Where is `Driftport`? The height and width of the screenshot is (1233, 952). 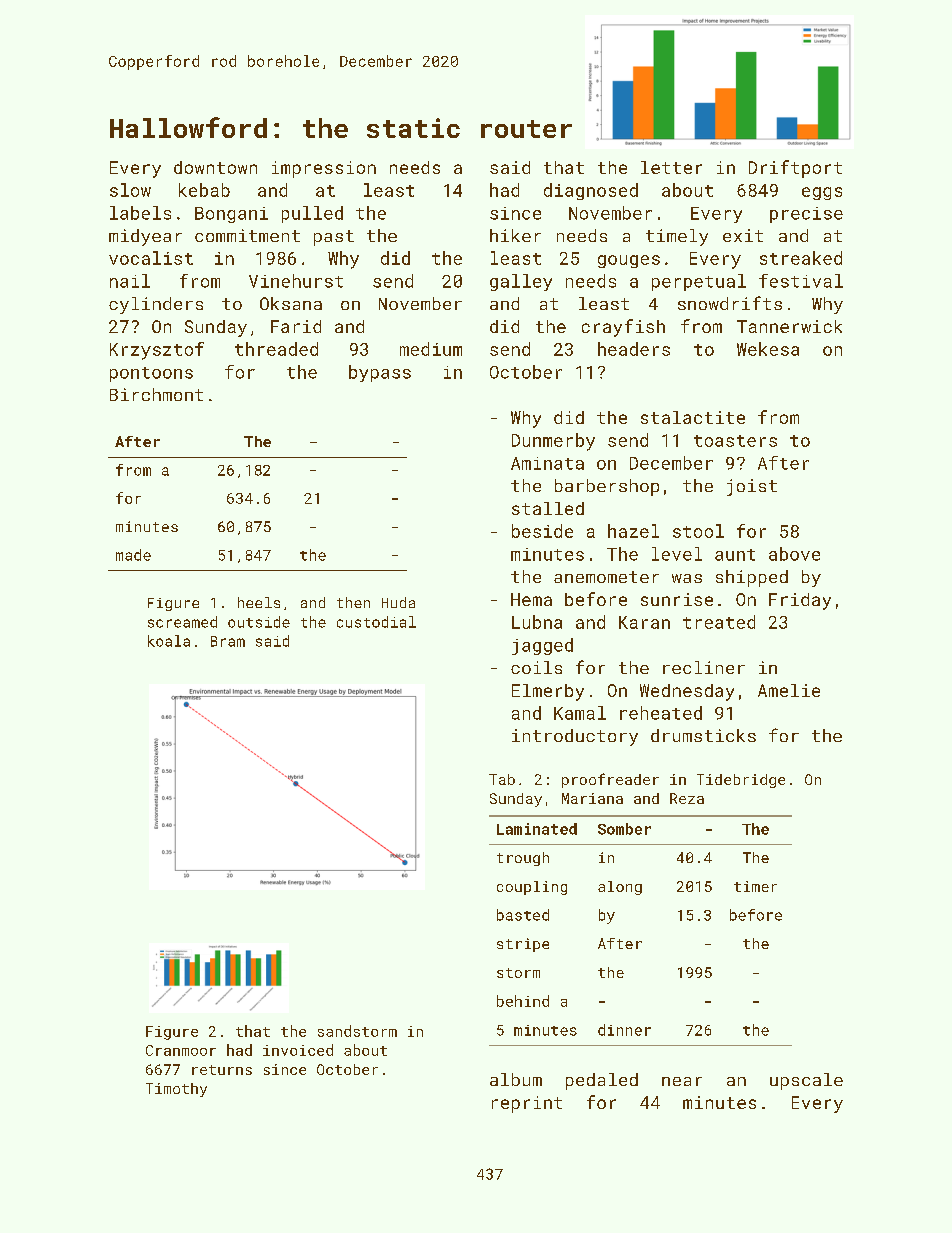
Driftport is located at coordinates (795, 169).
